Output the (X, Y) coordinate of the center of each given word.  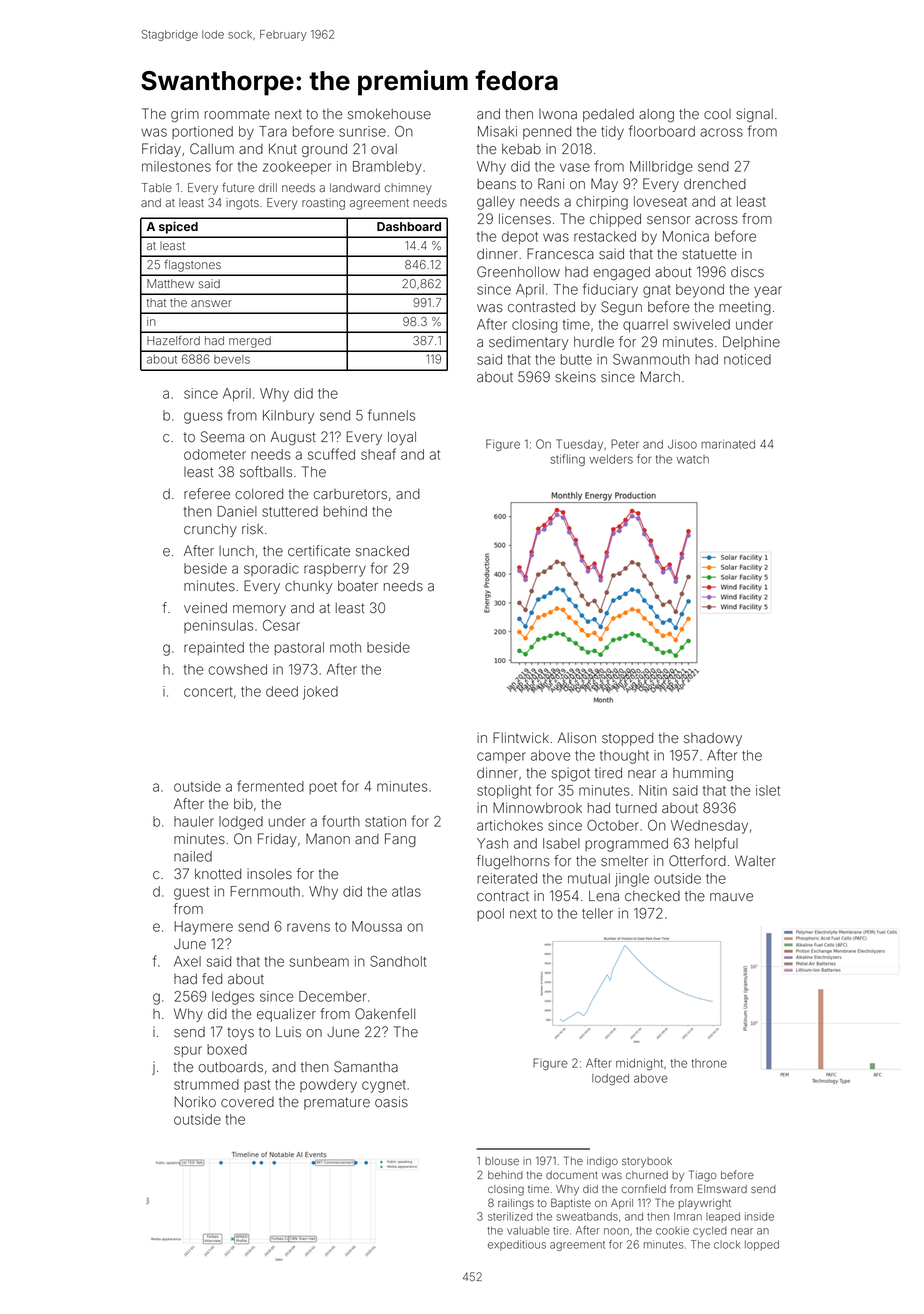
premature (337, 1103)
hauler (194, 821)
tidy (612, 133)
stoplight (504, 792)
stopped (627, 739)
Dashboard (409, 226)
